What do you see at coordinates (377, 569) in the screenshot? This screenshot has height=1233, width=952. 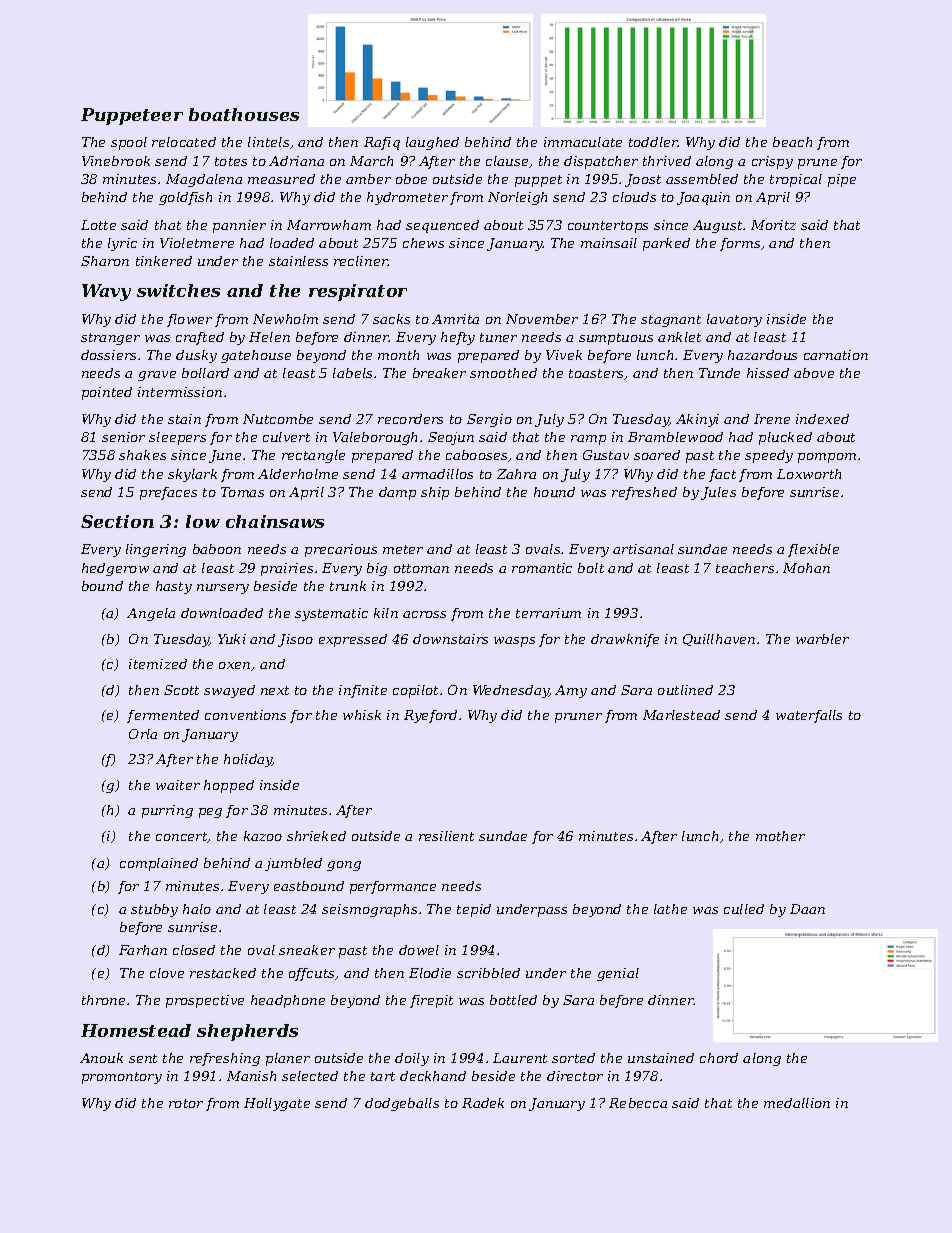 I see `big` at bounding box center [377, 569].
